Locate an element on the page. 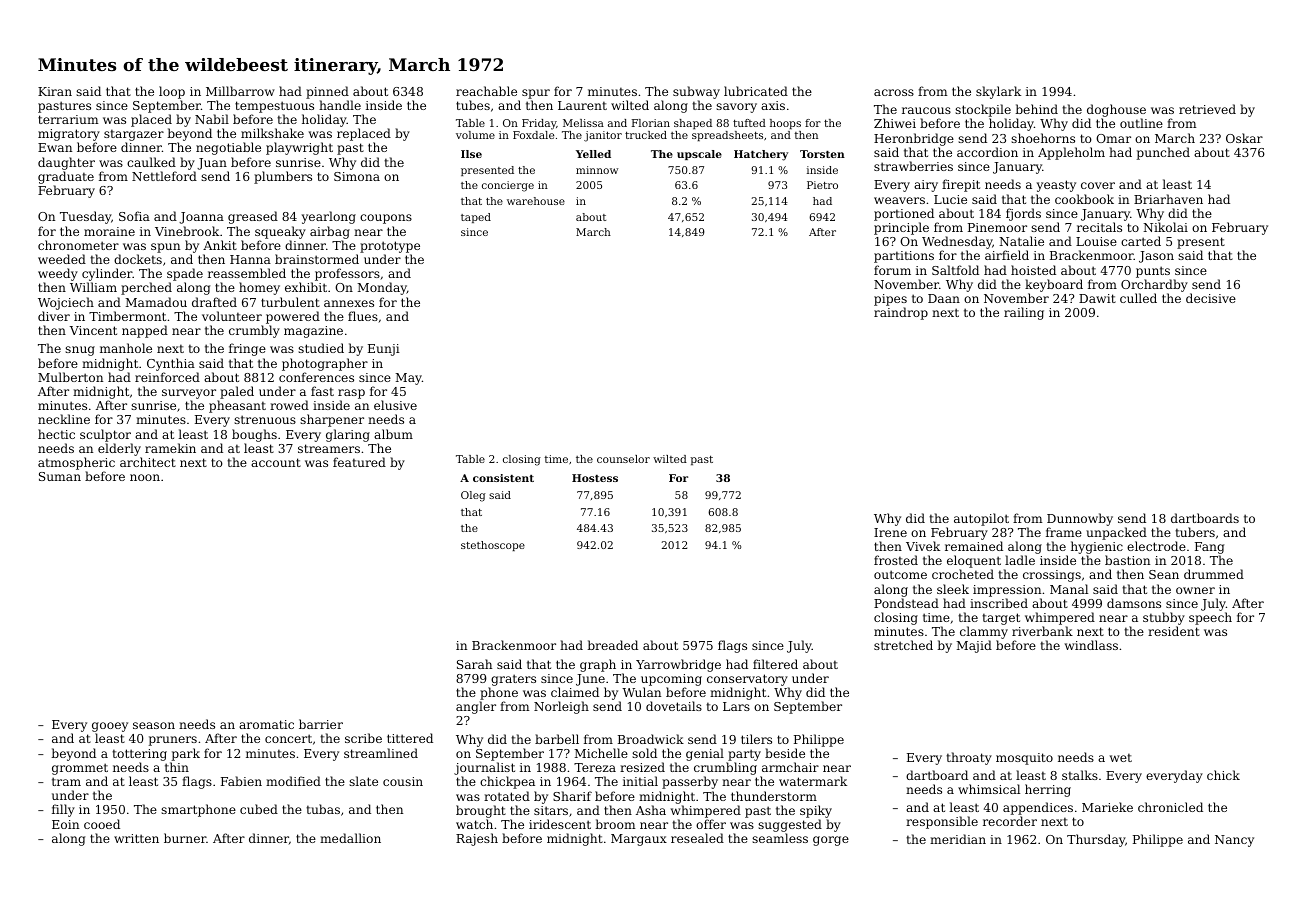 Image resolution: width=1308 pixels, height=924 pixels. decisive is located at coordinates (1211, 298).
